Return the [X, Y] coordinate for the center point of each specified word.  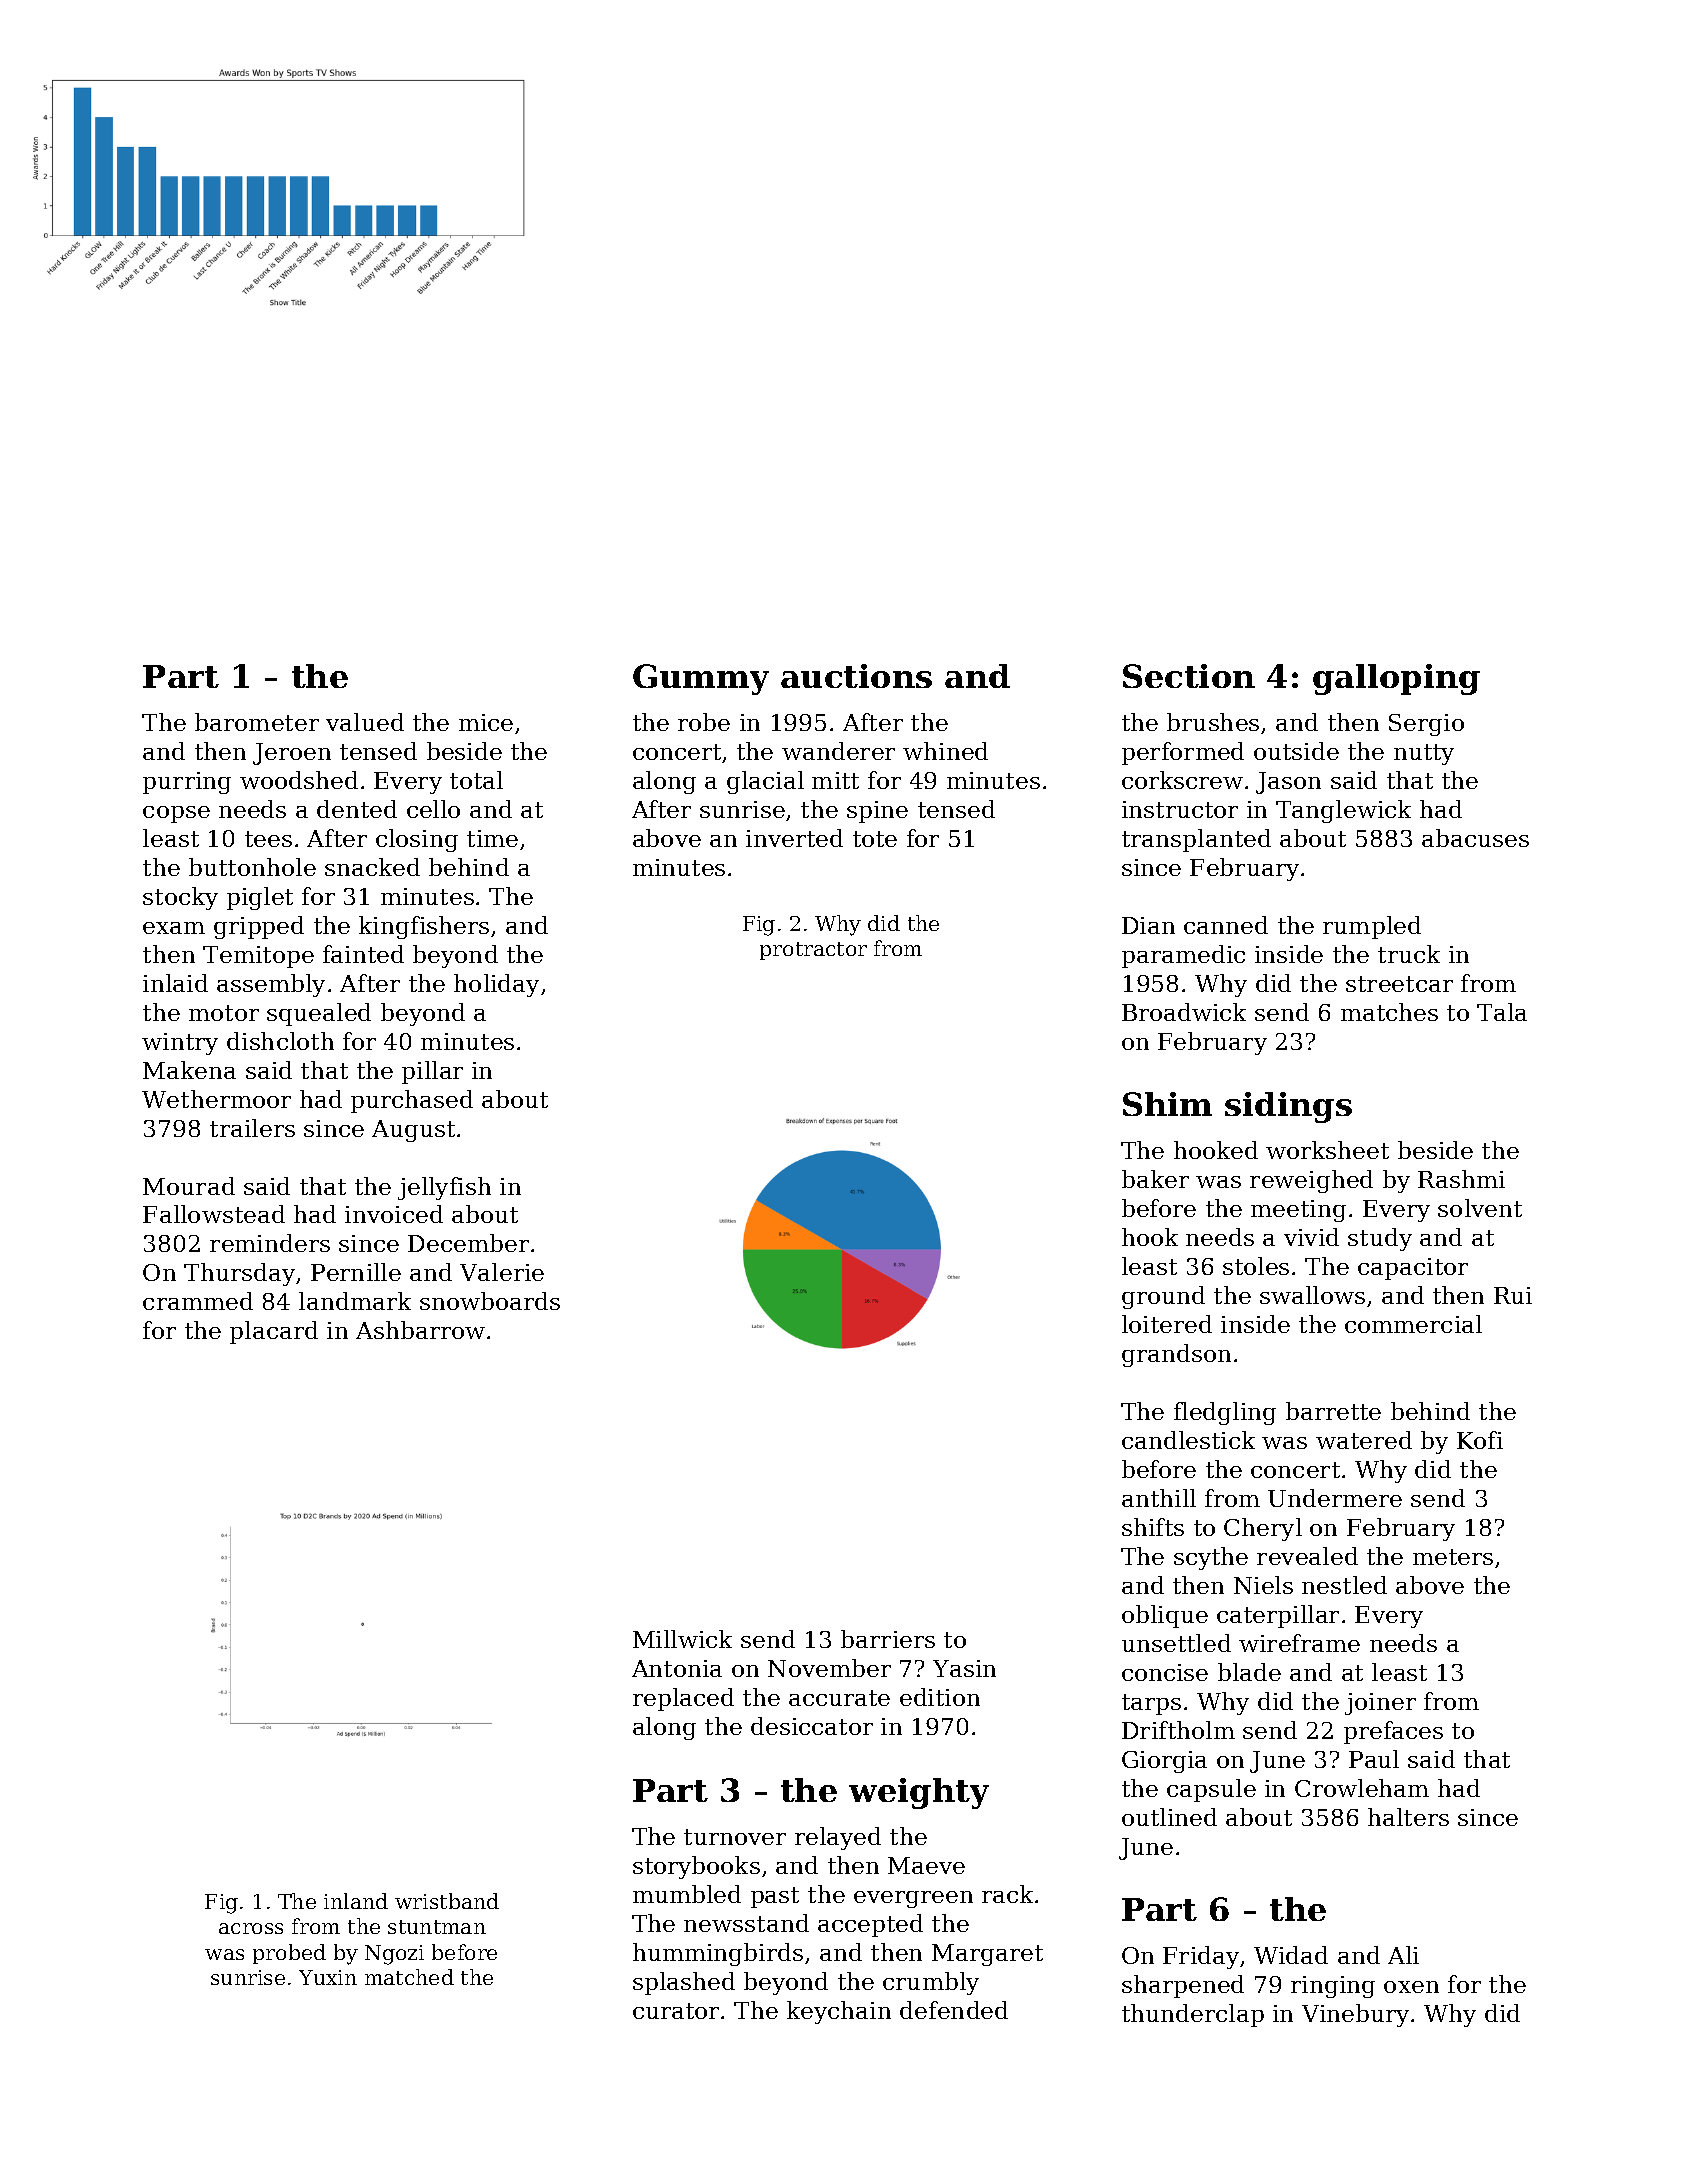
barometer [257, 722]
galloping [1396, 679]
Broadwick [1184, 1012]
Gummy [701, 679]
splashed [684, 1983]
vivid [1311, 1237]
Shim [1167, 1104]
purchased [412, 1101]
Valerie [502, 1272]
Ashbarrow [420, 1330]
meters [1453, 1557]
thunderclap [1193, 2015]
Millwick [682, 1639]
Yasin [964, 1668]
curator [676, 2011]
